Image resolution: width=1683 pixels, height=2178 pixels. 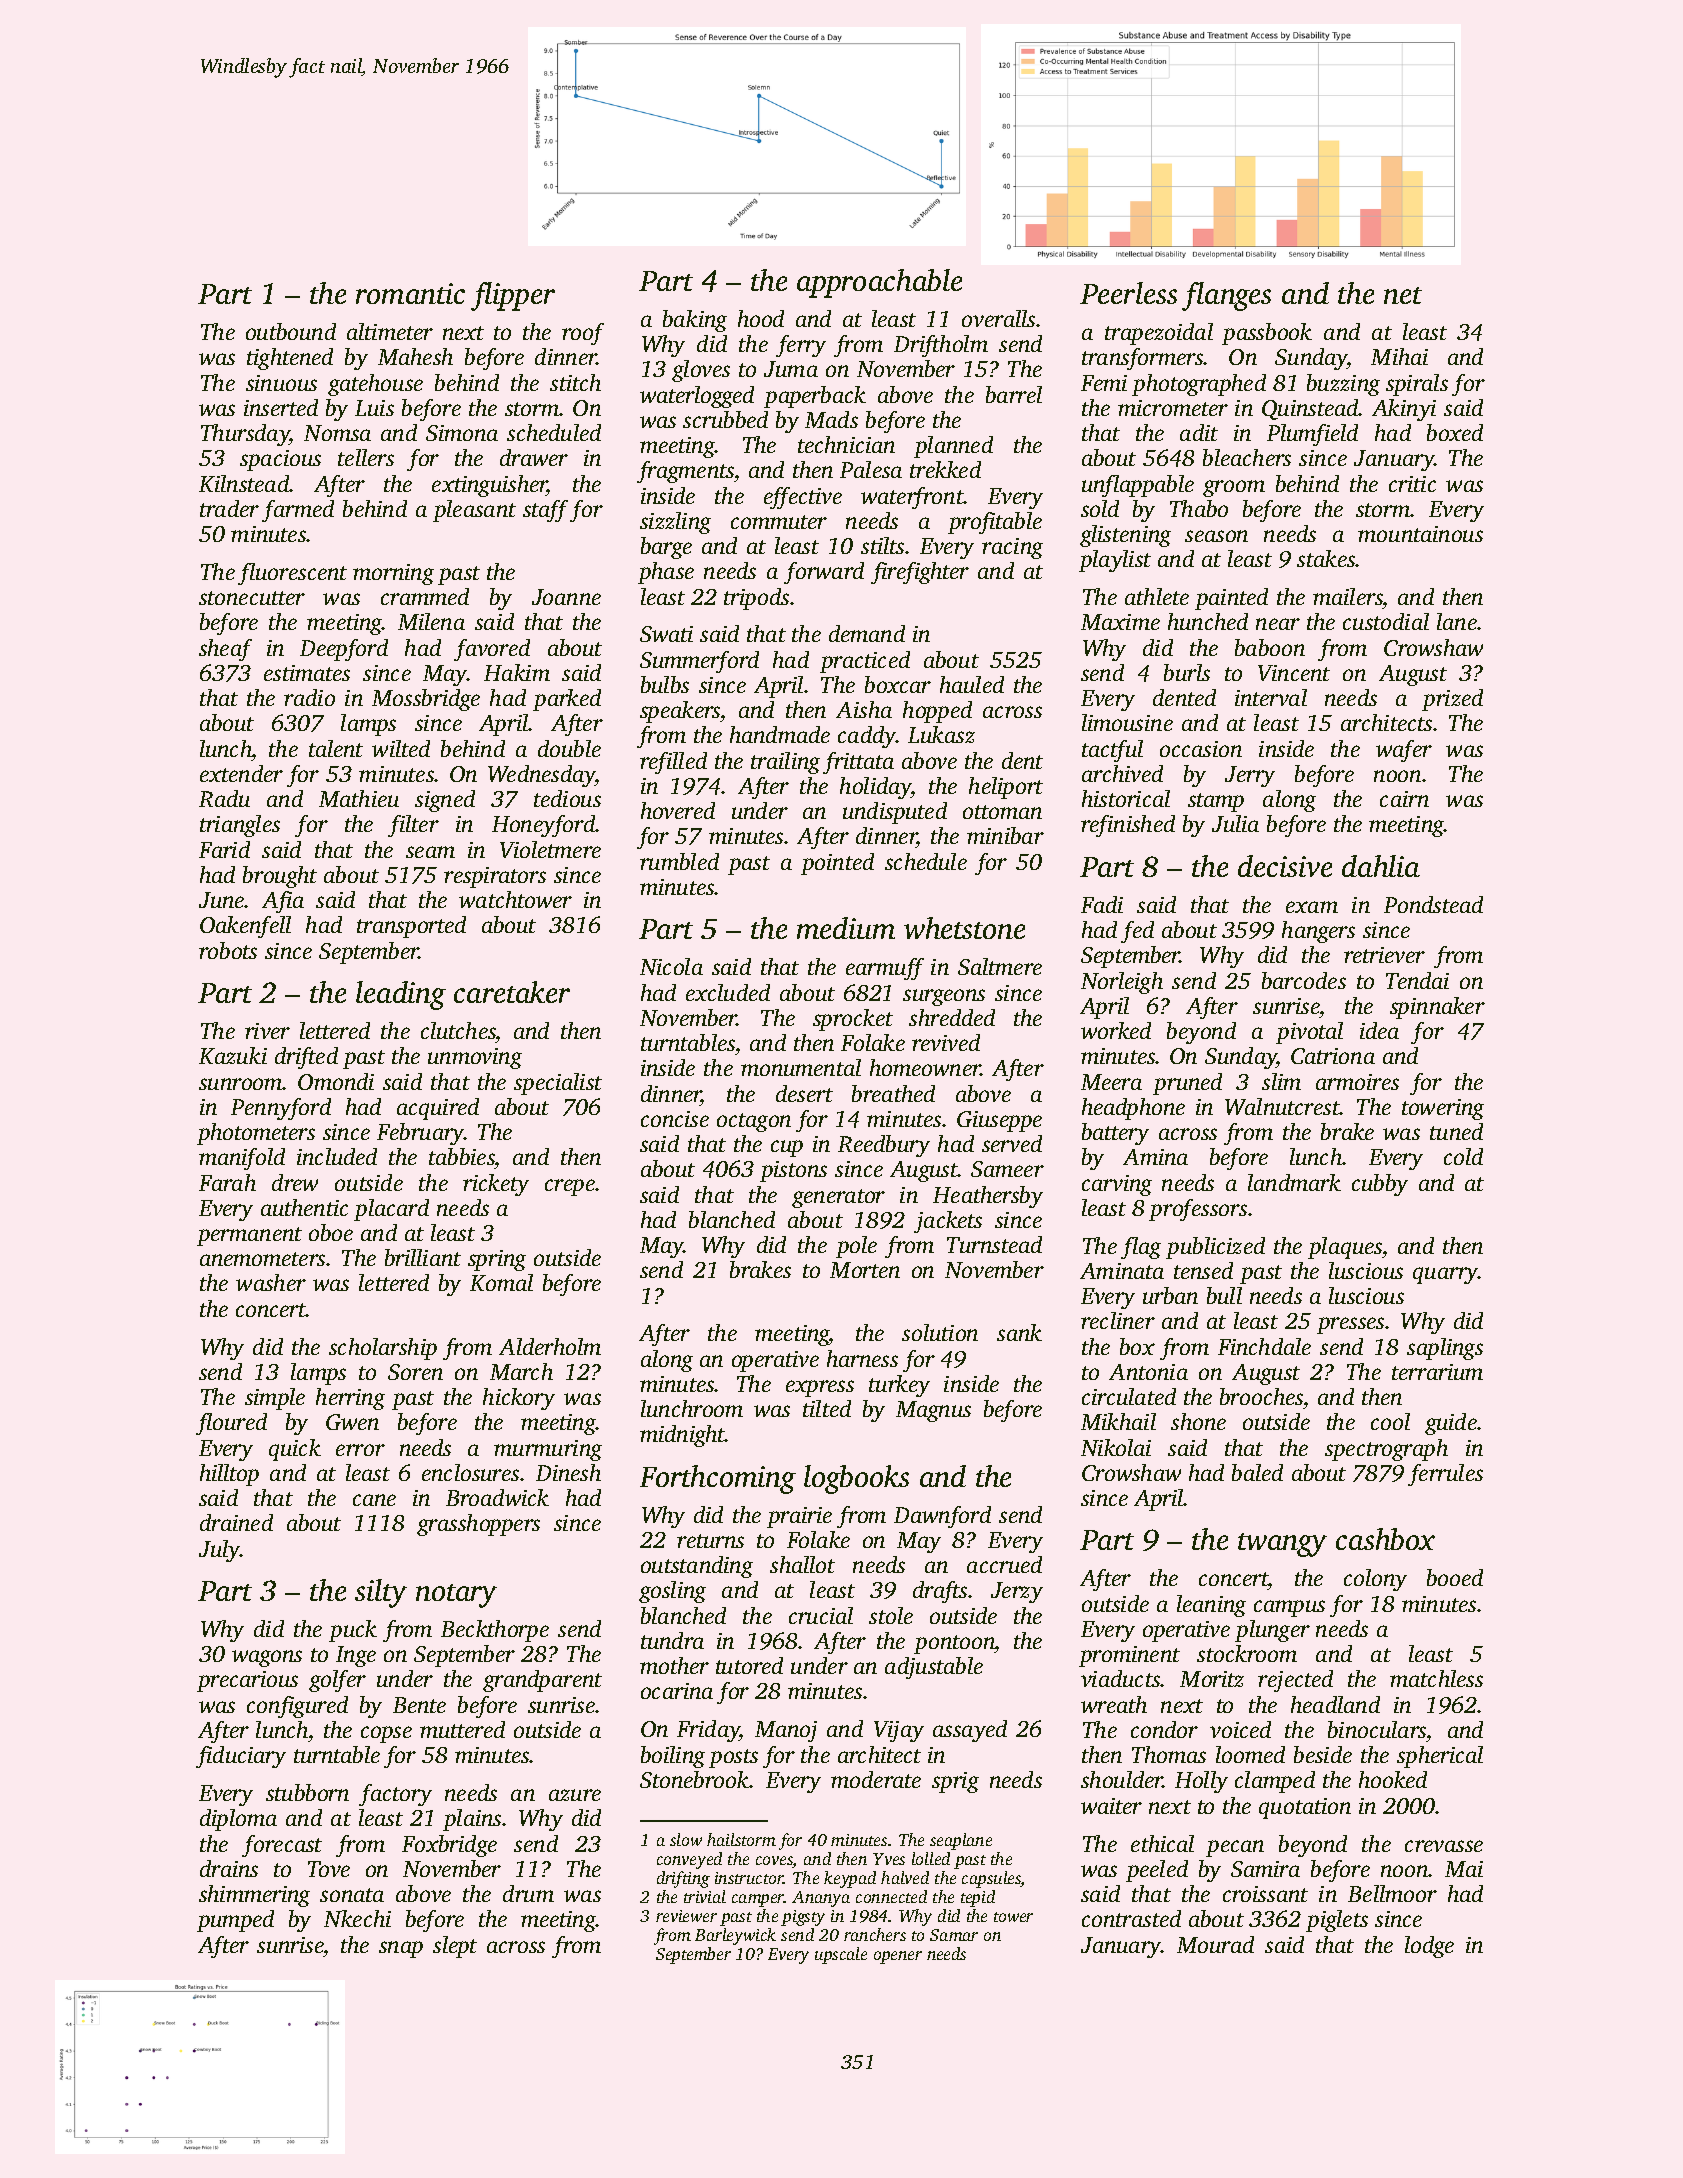 What do you see at coordinates (281, 383) in the screenshot?
I see `sinuous` at bounding box center [281, 383].
